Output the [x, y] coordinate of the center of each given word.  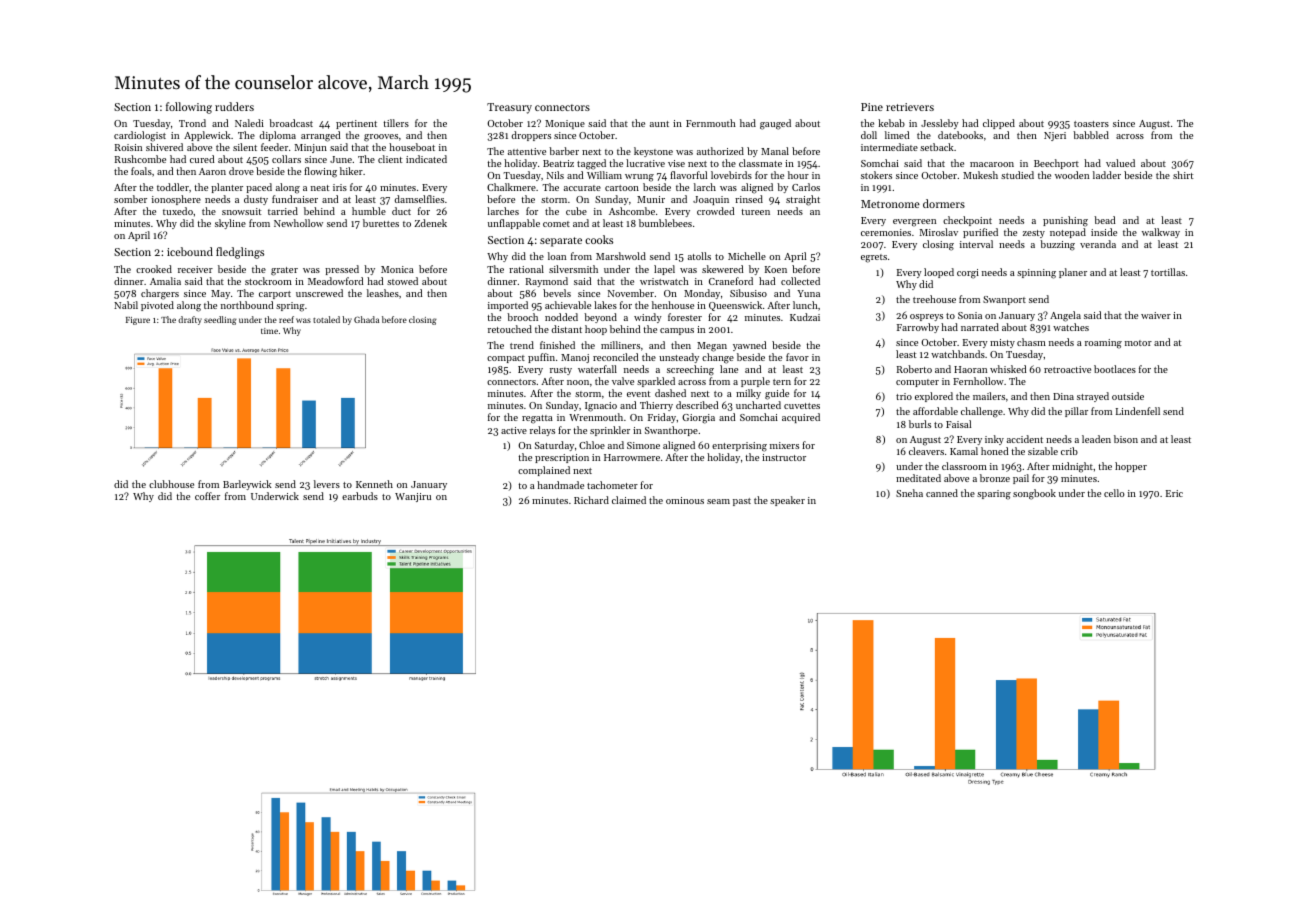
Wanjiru [413, 497]
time [269, 331]
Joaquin [711, 200]
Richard [591, 500]
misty [1002, 343]
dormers [944, 203]
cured [202, 159]
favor [797, 357]
